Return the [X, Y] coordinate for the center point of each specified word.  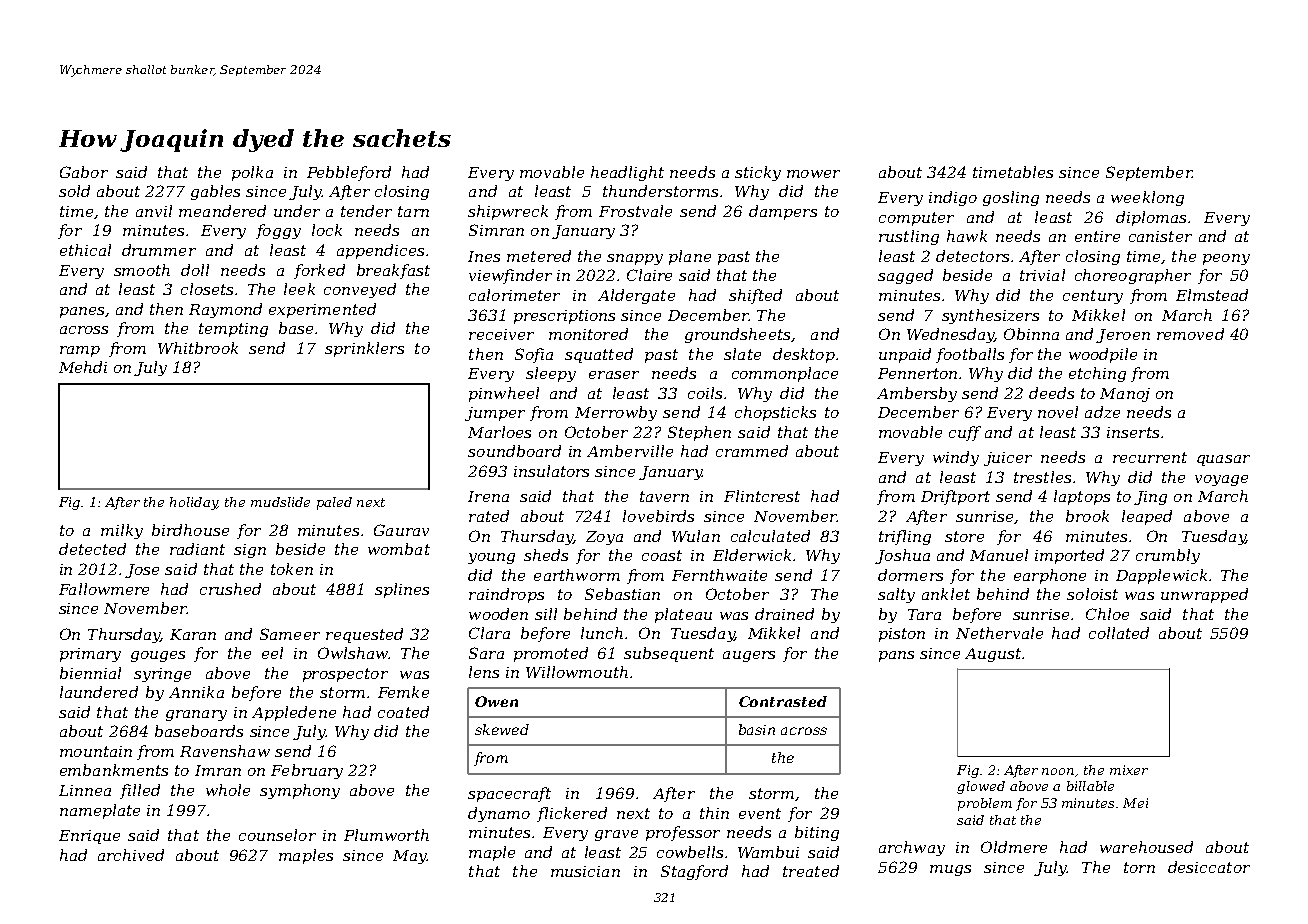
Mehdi [83, 367]
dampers [783, 212]
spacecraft [509, 794]
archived [131, 855]
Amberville [630, 451]
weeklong [1147, 198]
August [993, 655]
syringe [162, 675]
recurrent [1150, 457]
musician [585, 871]
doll [195, 270]
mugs [950, 870]
